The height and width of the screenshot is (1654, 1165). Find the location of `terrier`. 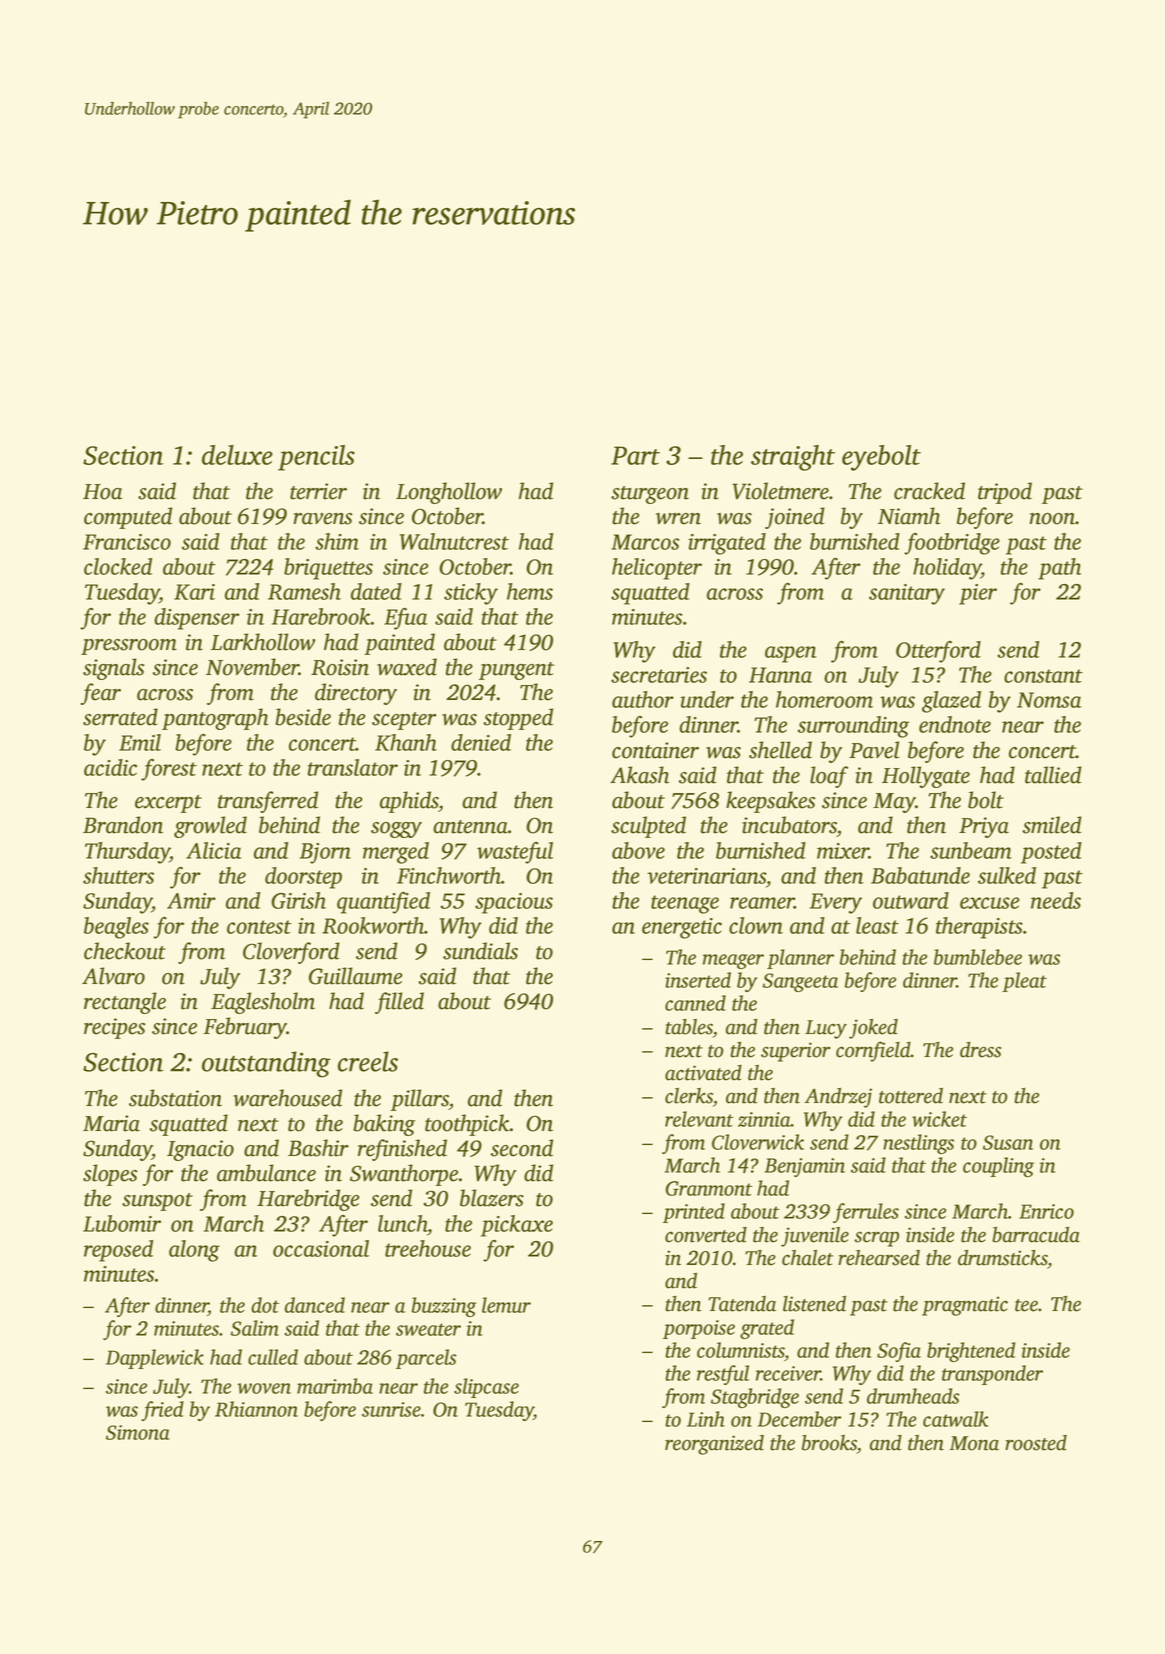

terrier is located at coordinates (318, 491).
